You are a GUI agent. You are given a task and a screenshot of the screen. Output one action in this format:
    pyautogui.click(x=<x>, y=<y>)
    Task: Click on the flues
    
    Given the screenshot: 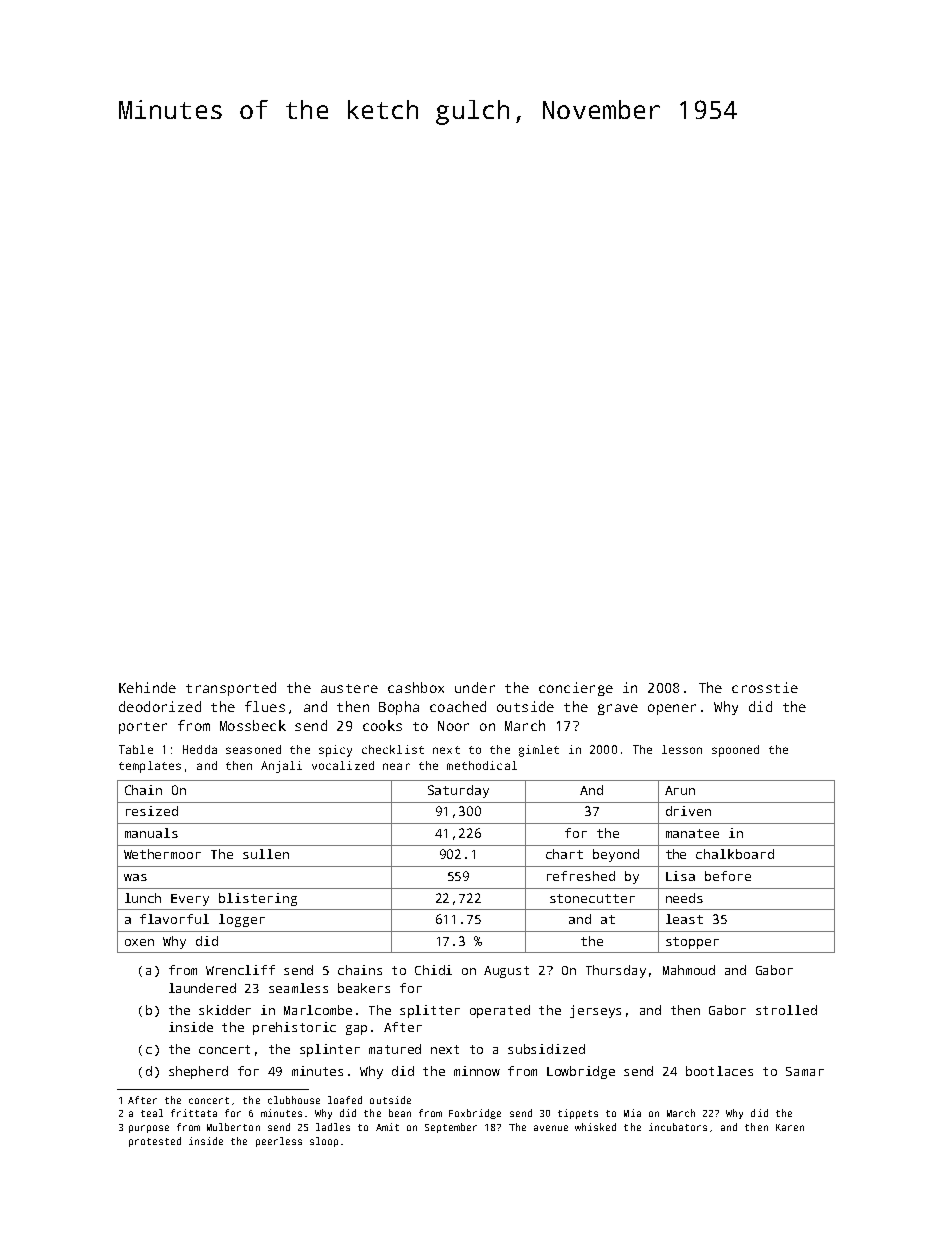 What is the action you would take?
    pyautogui.click(x=265, y=706)
